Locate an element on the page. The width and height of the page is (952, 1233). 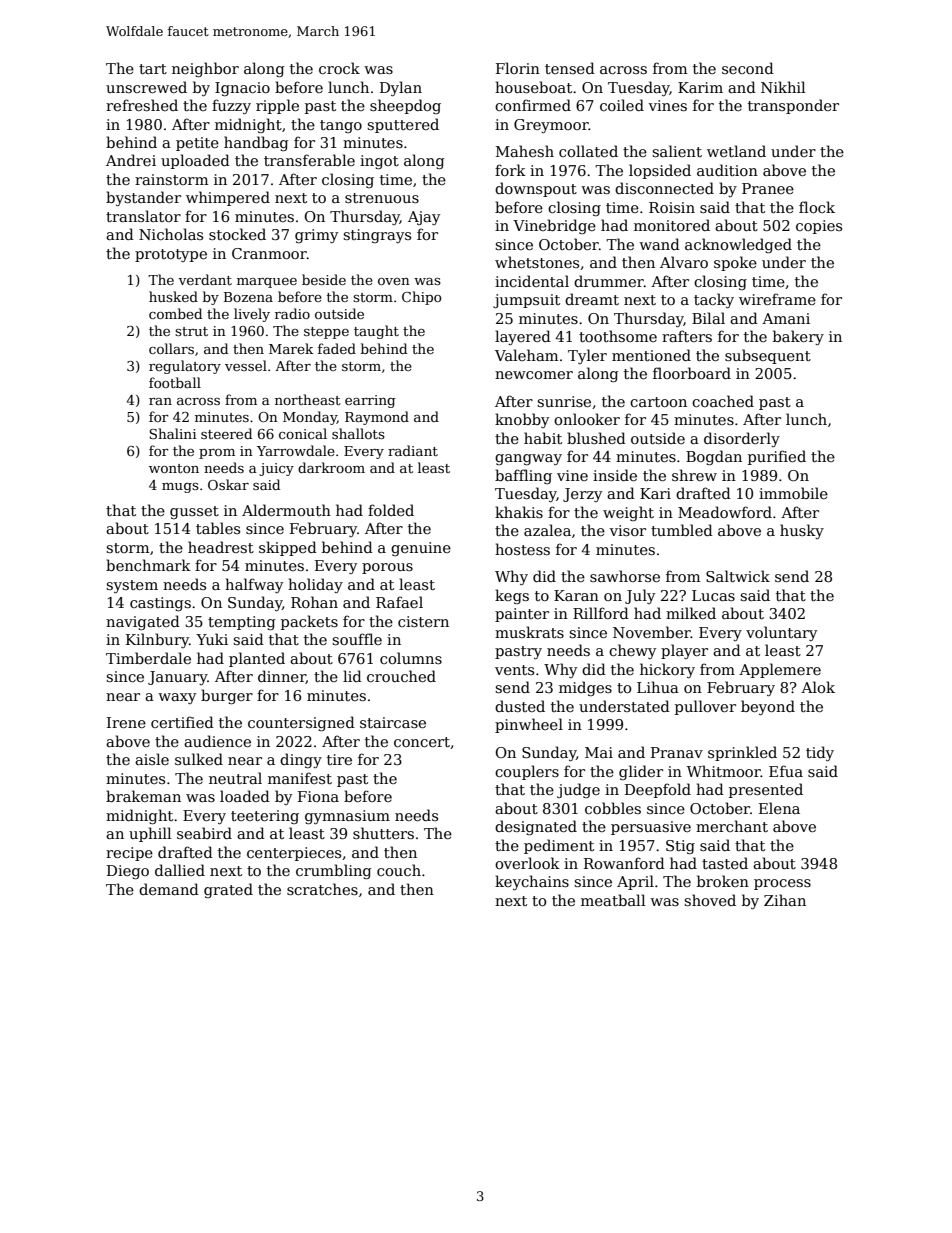
scratches is located at coordinates (322, 889).
